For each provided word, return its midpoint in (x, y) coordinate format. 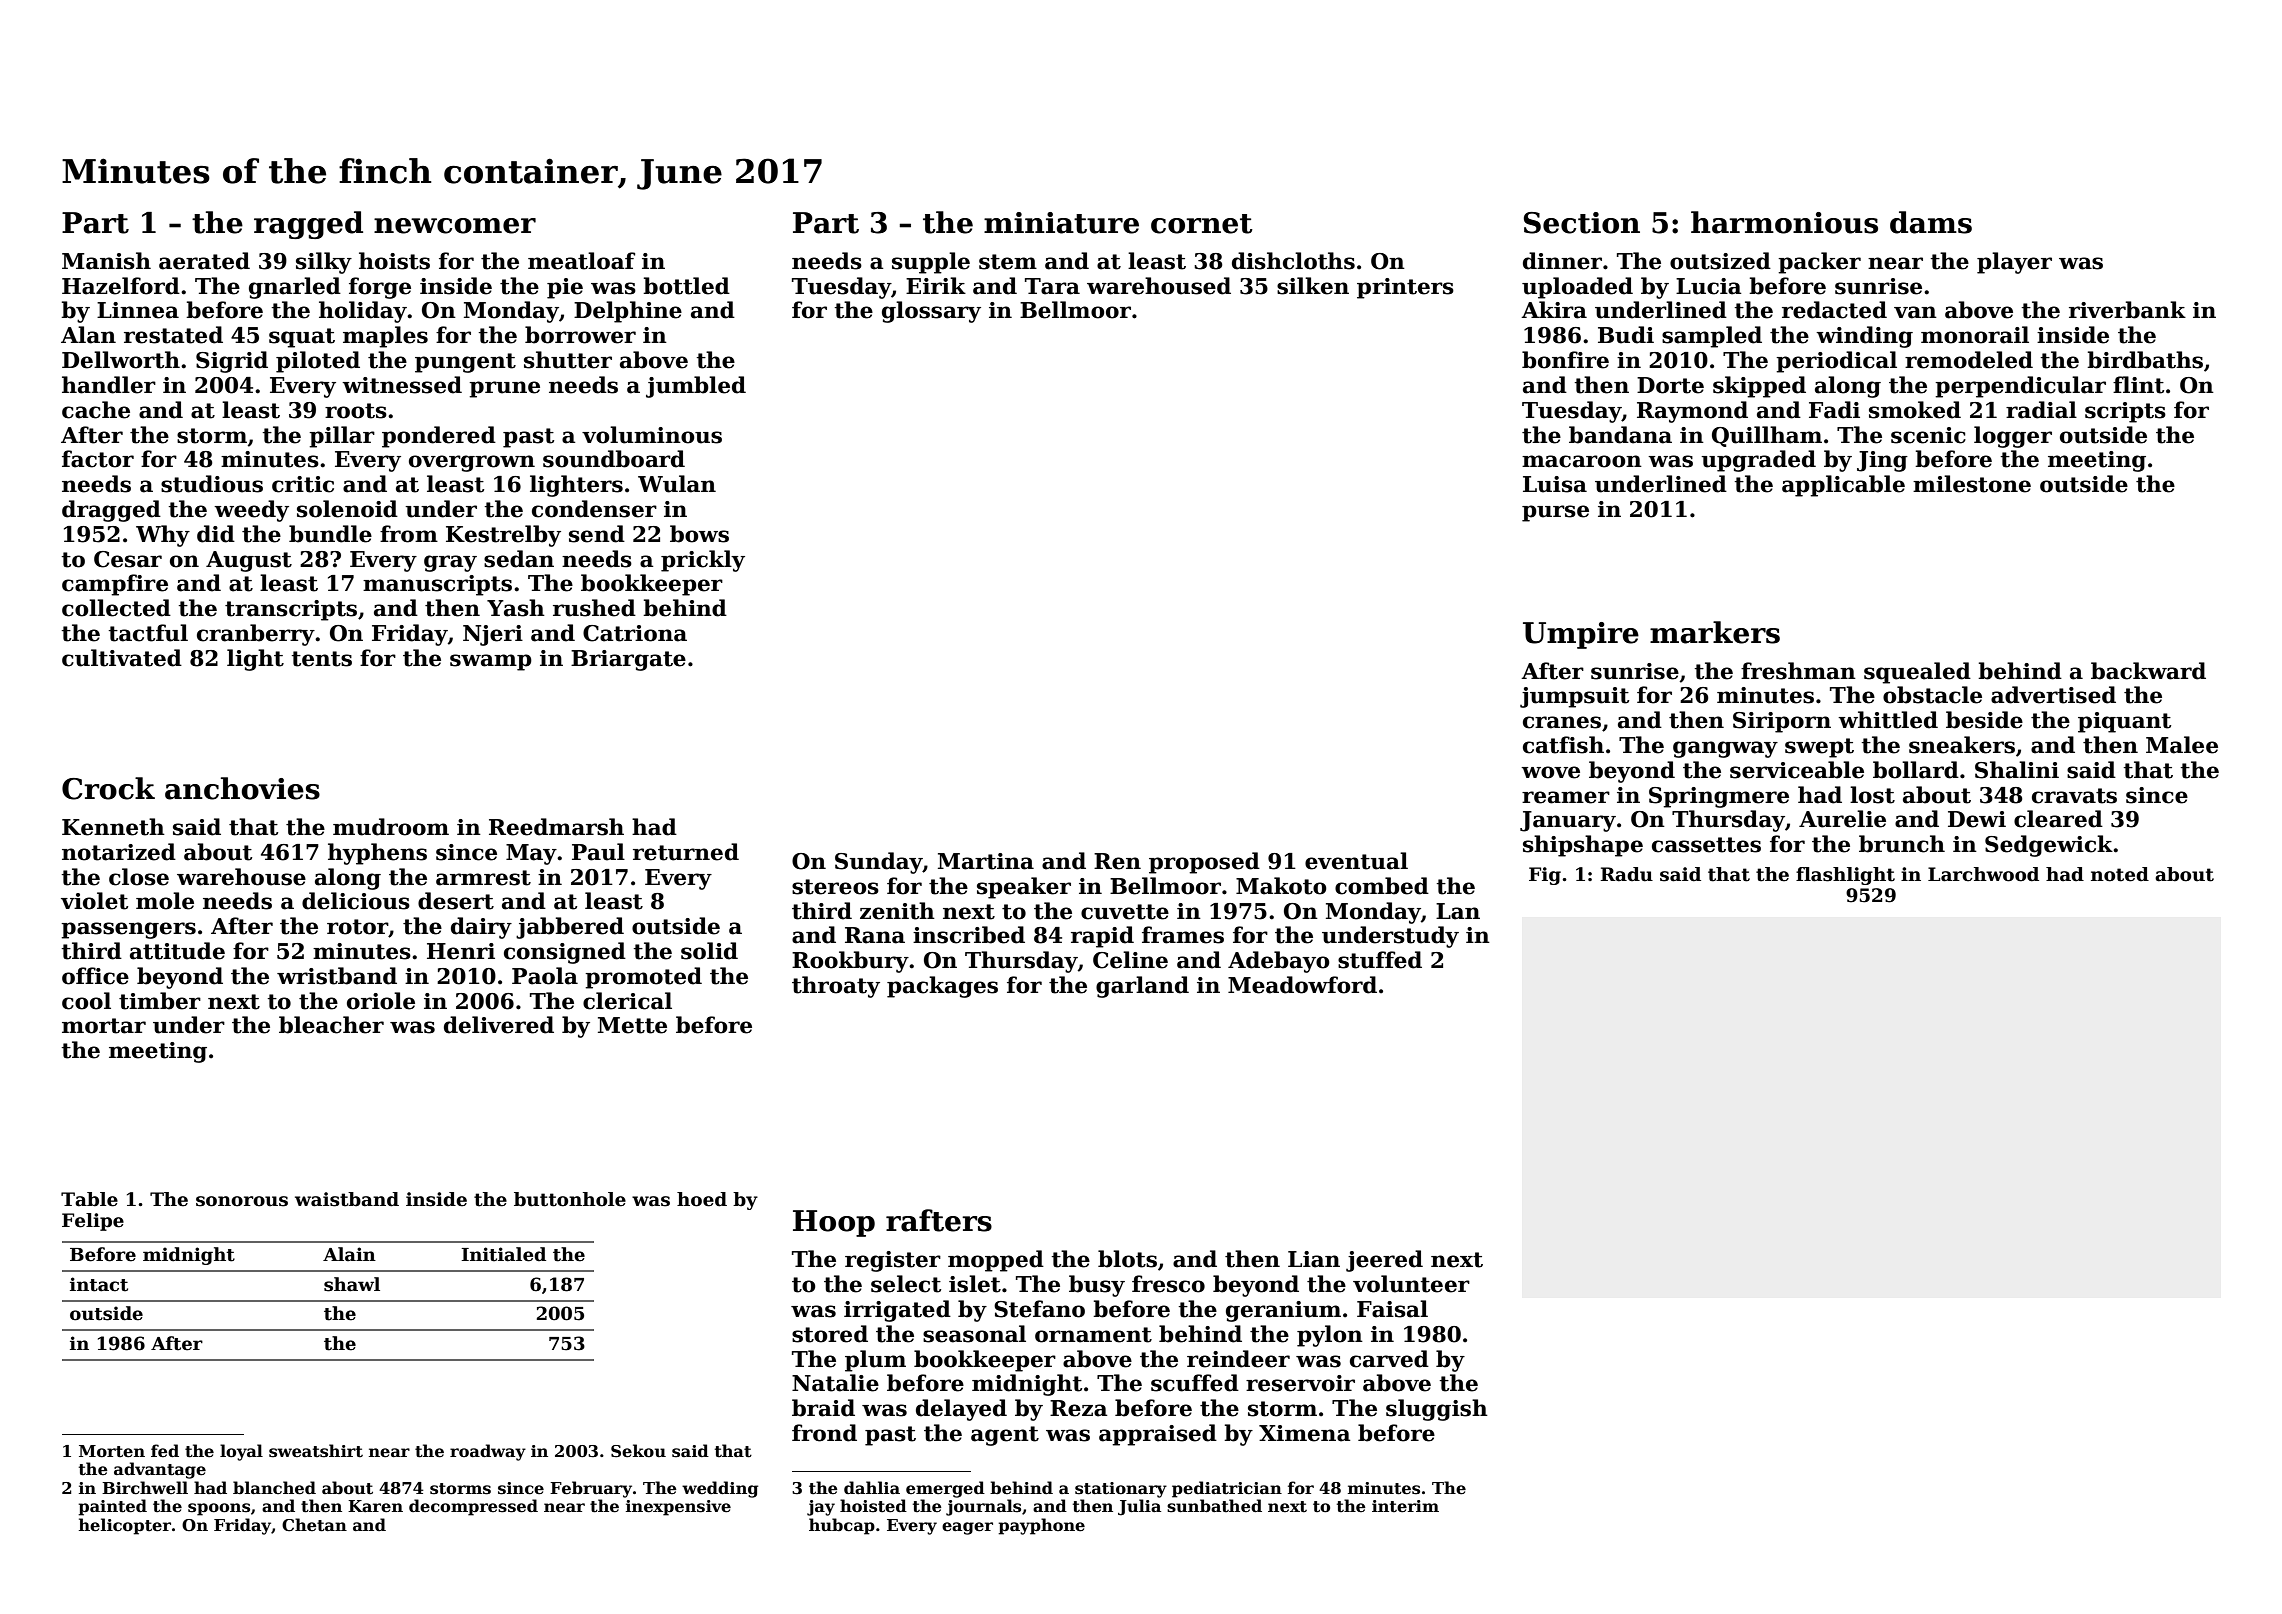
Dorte (1670, 385)
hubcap (842, 1526)
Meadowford (1302, 985)
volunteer (1411, 1284)
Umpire (1581, 635)
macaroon (1582, 461)
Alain (349, 1254)
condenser (594, 509)
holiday (363, 312)
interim (1405, 1506)
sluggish (1437, 1410)
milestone (1972, 484)
